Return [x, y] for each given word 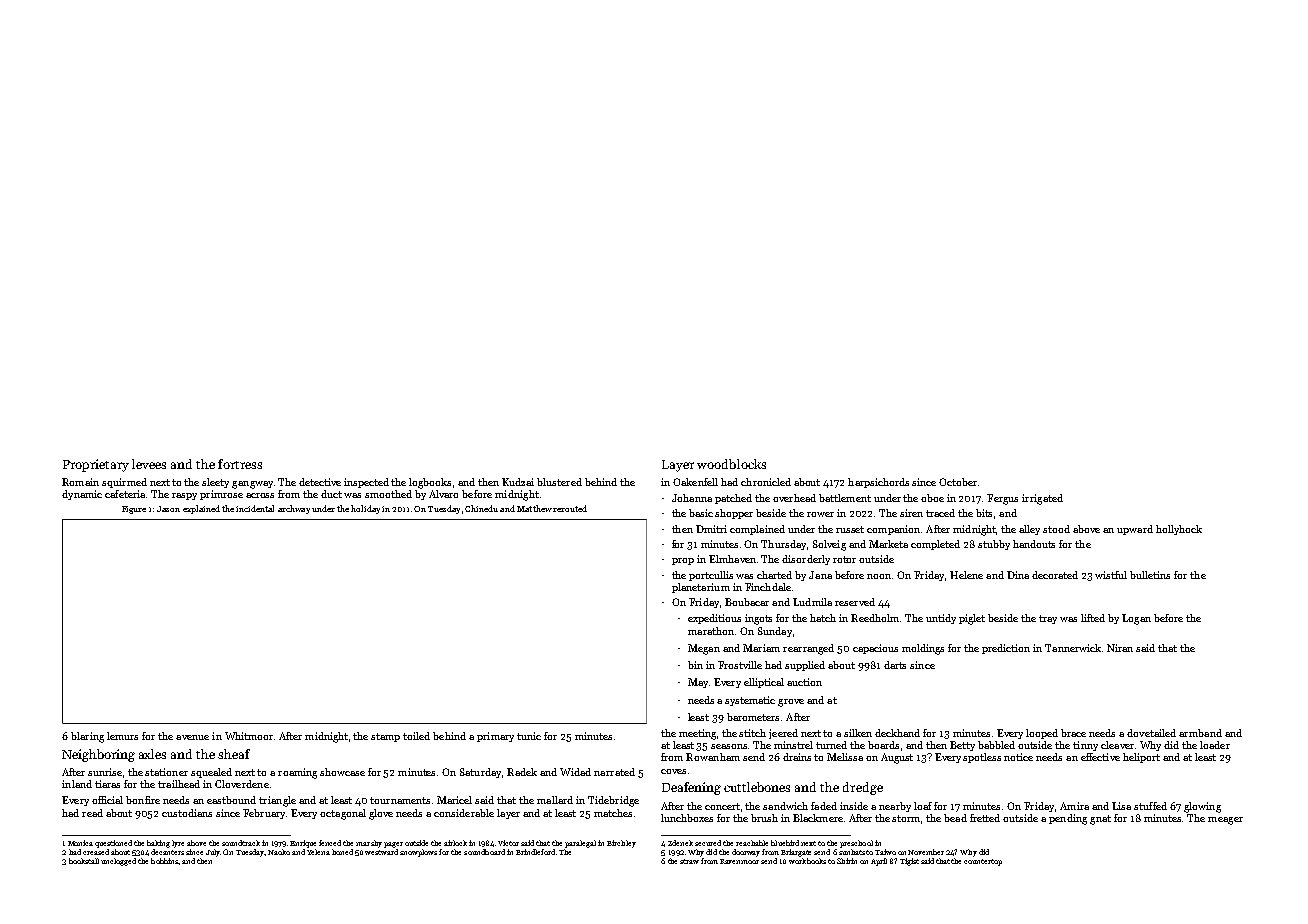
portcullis [711, 576]
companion [893, 530]
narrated [614, 772]
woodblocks [731, 464]
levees [149, 464]
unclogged [118, 862]
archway [294, 509]
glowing [1202, 807]
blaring [87, 737]
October [958, 482]
